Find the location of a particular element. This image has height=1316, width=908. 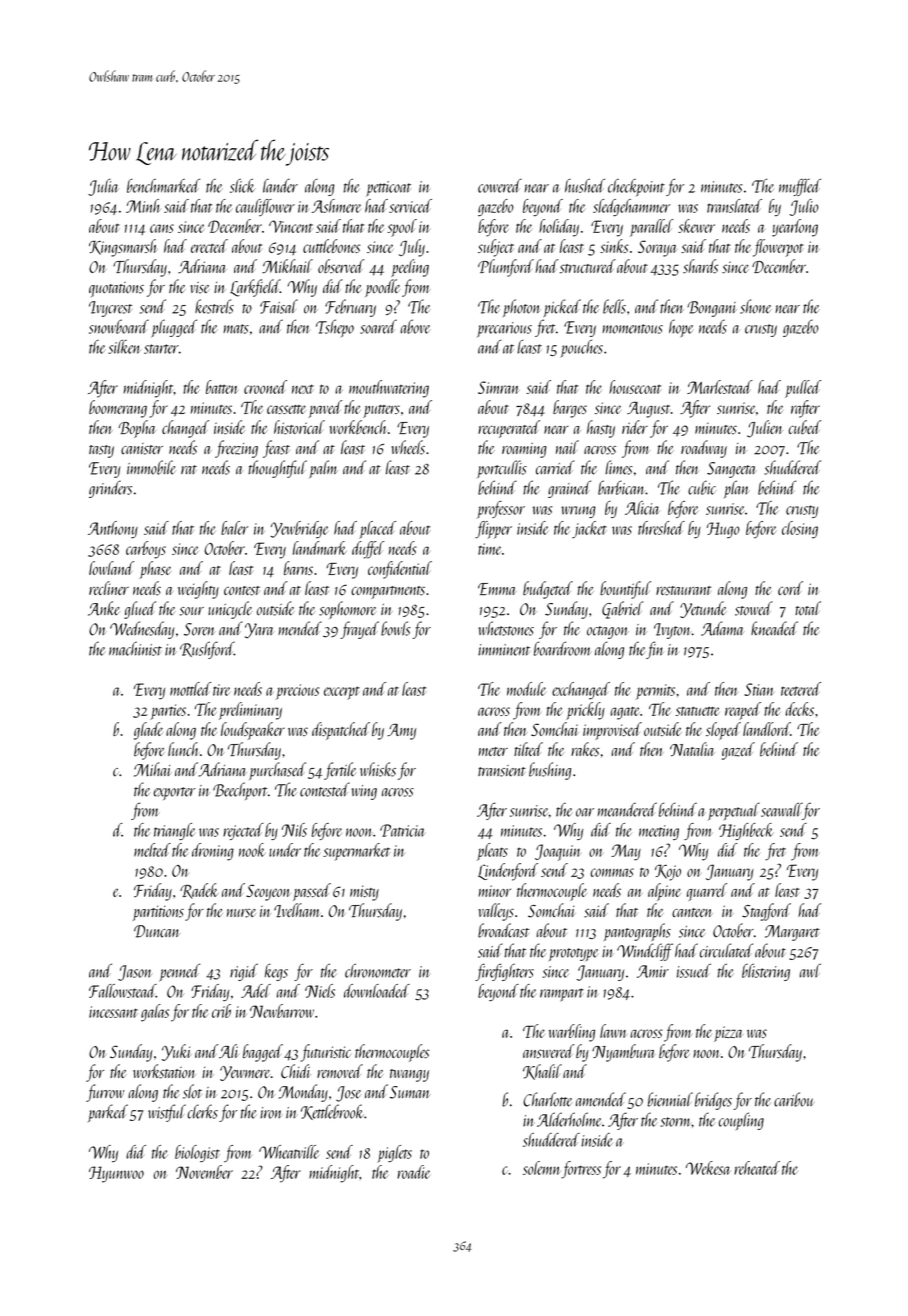

exporter is located at coordinates (175, 793).
